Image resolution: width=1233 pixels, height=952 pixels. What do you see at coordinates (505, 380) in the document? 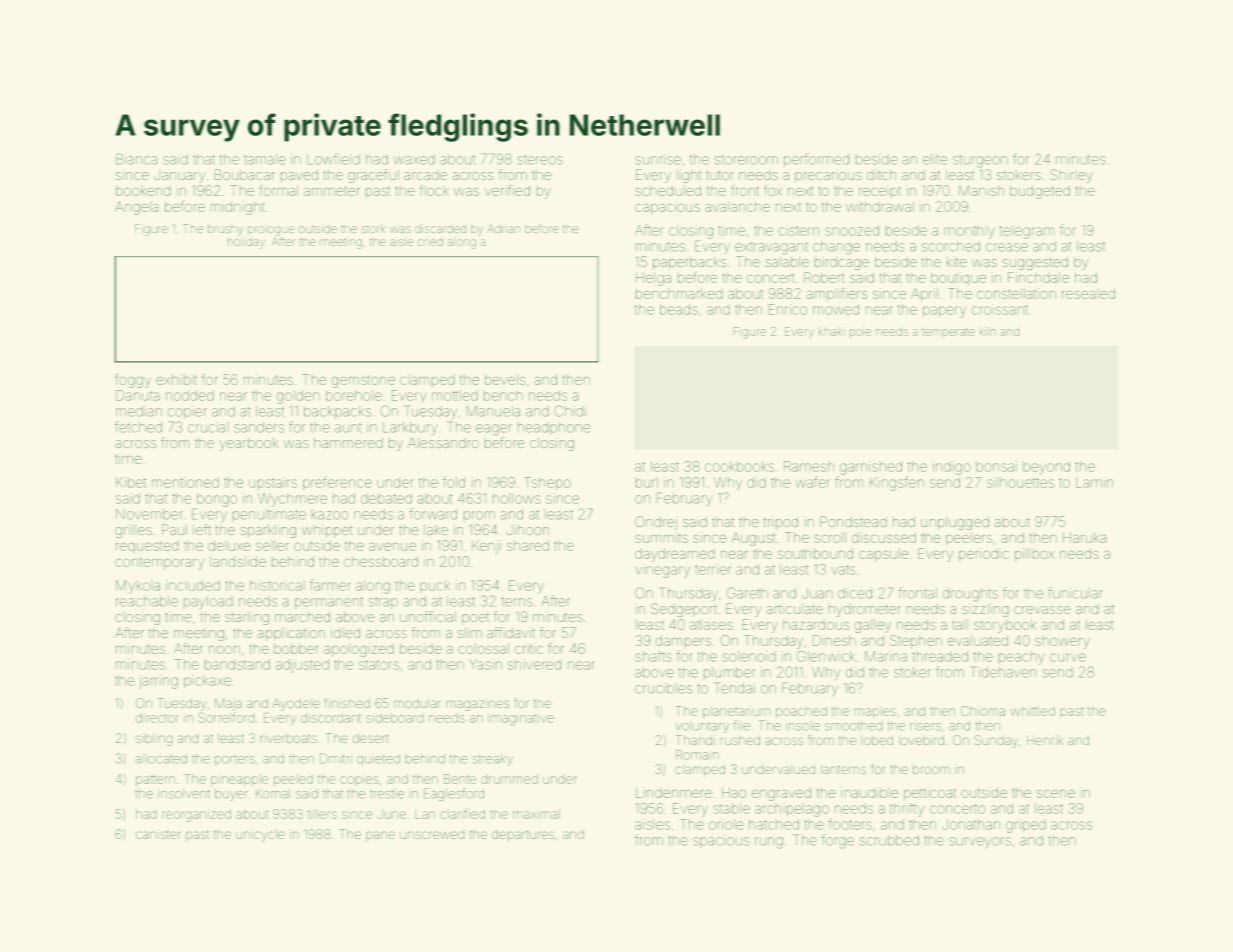
I see `bevels` at bounding box center [505, 380].
